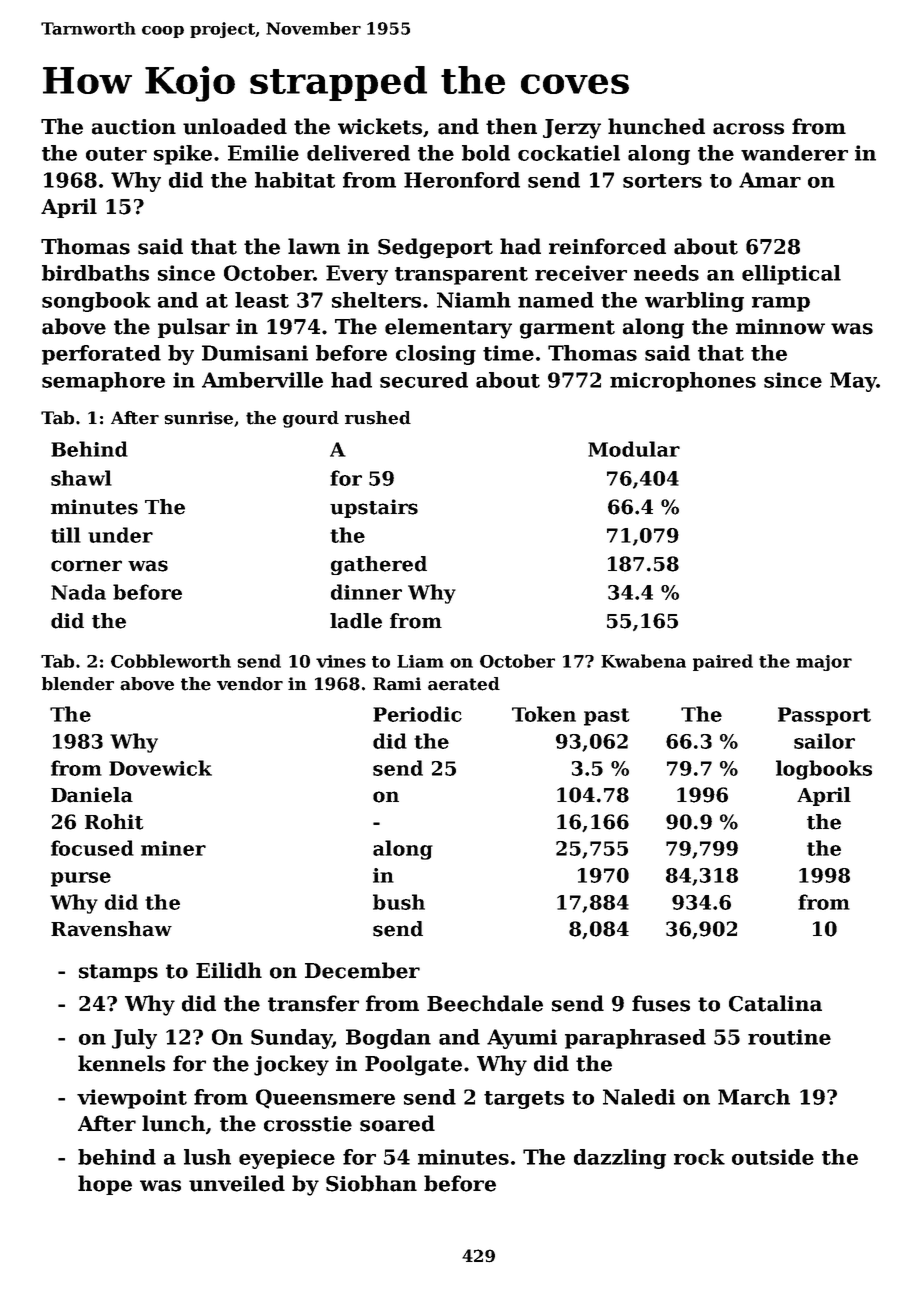 Image resolution: width=924 pixels, height=1308 pixels. I want to click on bush, so click(399, 902).
